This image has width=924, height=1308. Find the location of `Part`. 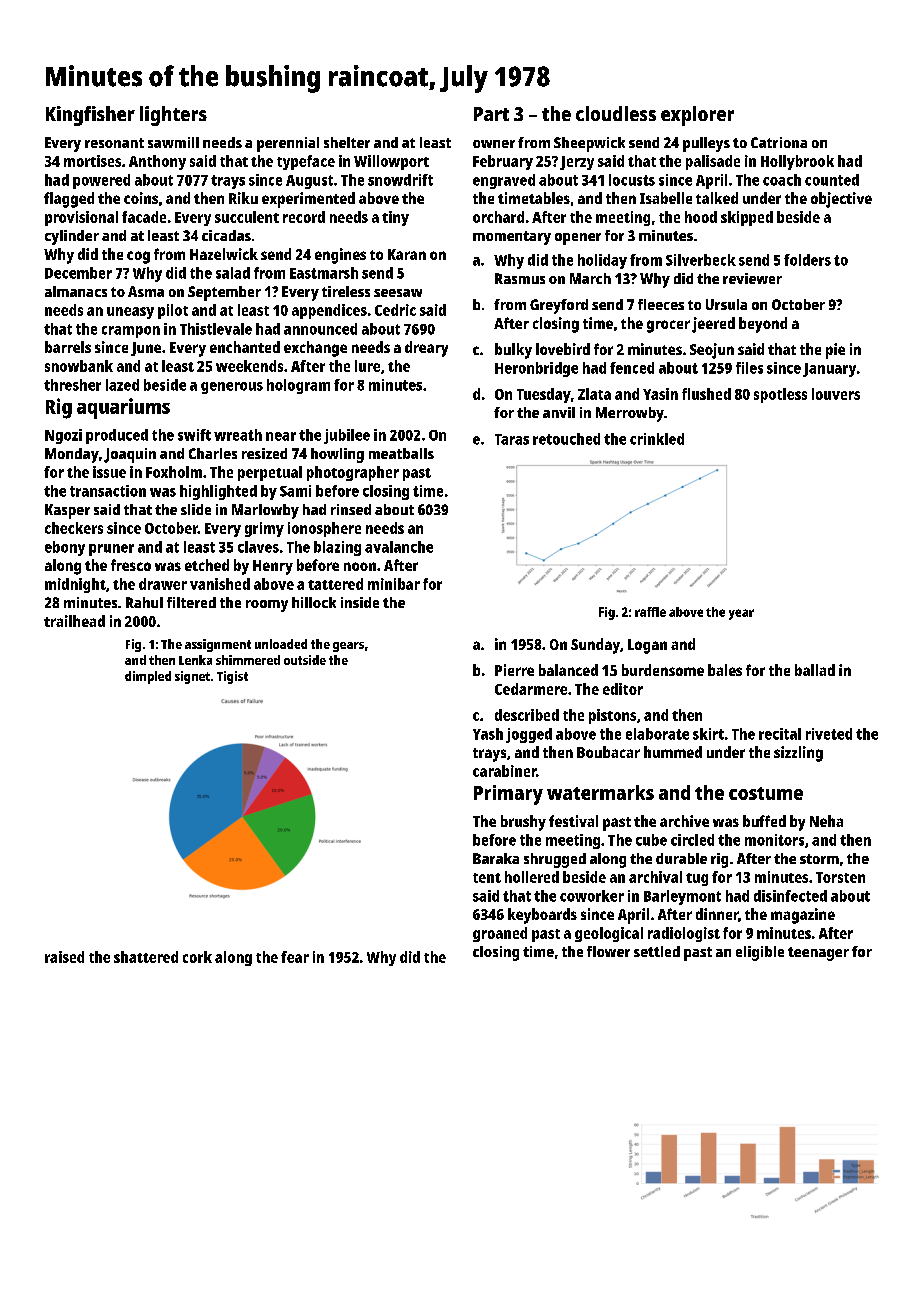

Part is located at coordinates (491, 114).
